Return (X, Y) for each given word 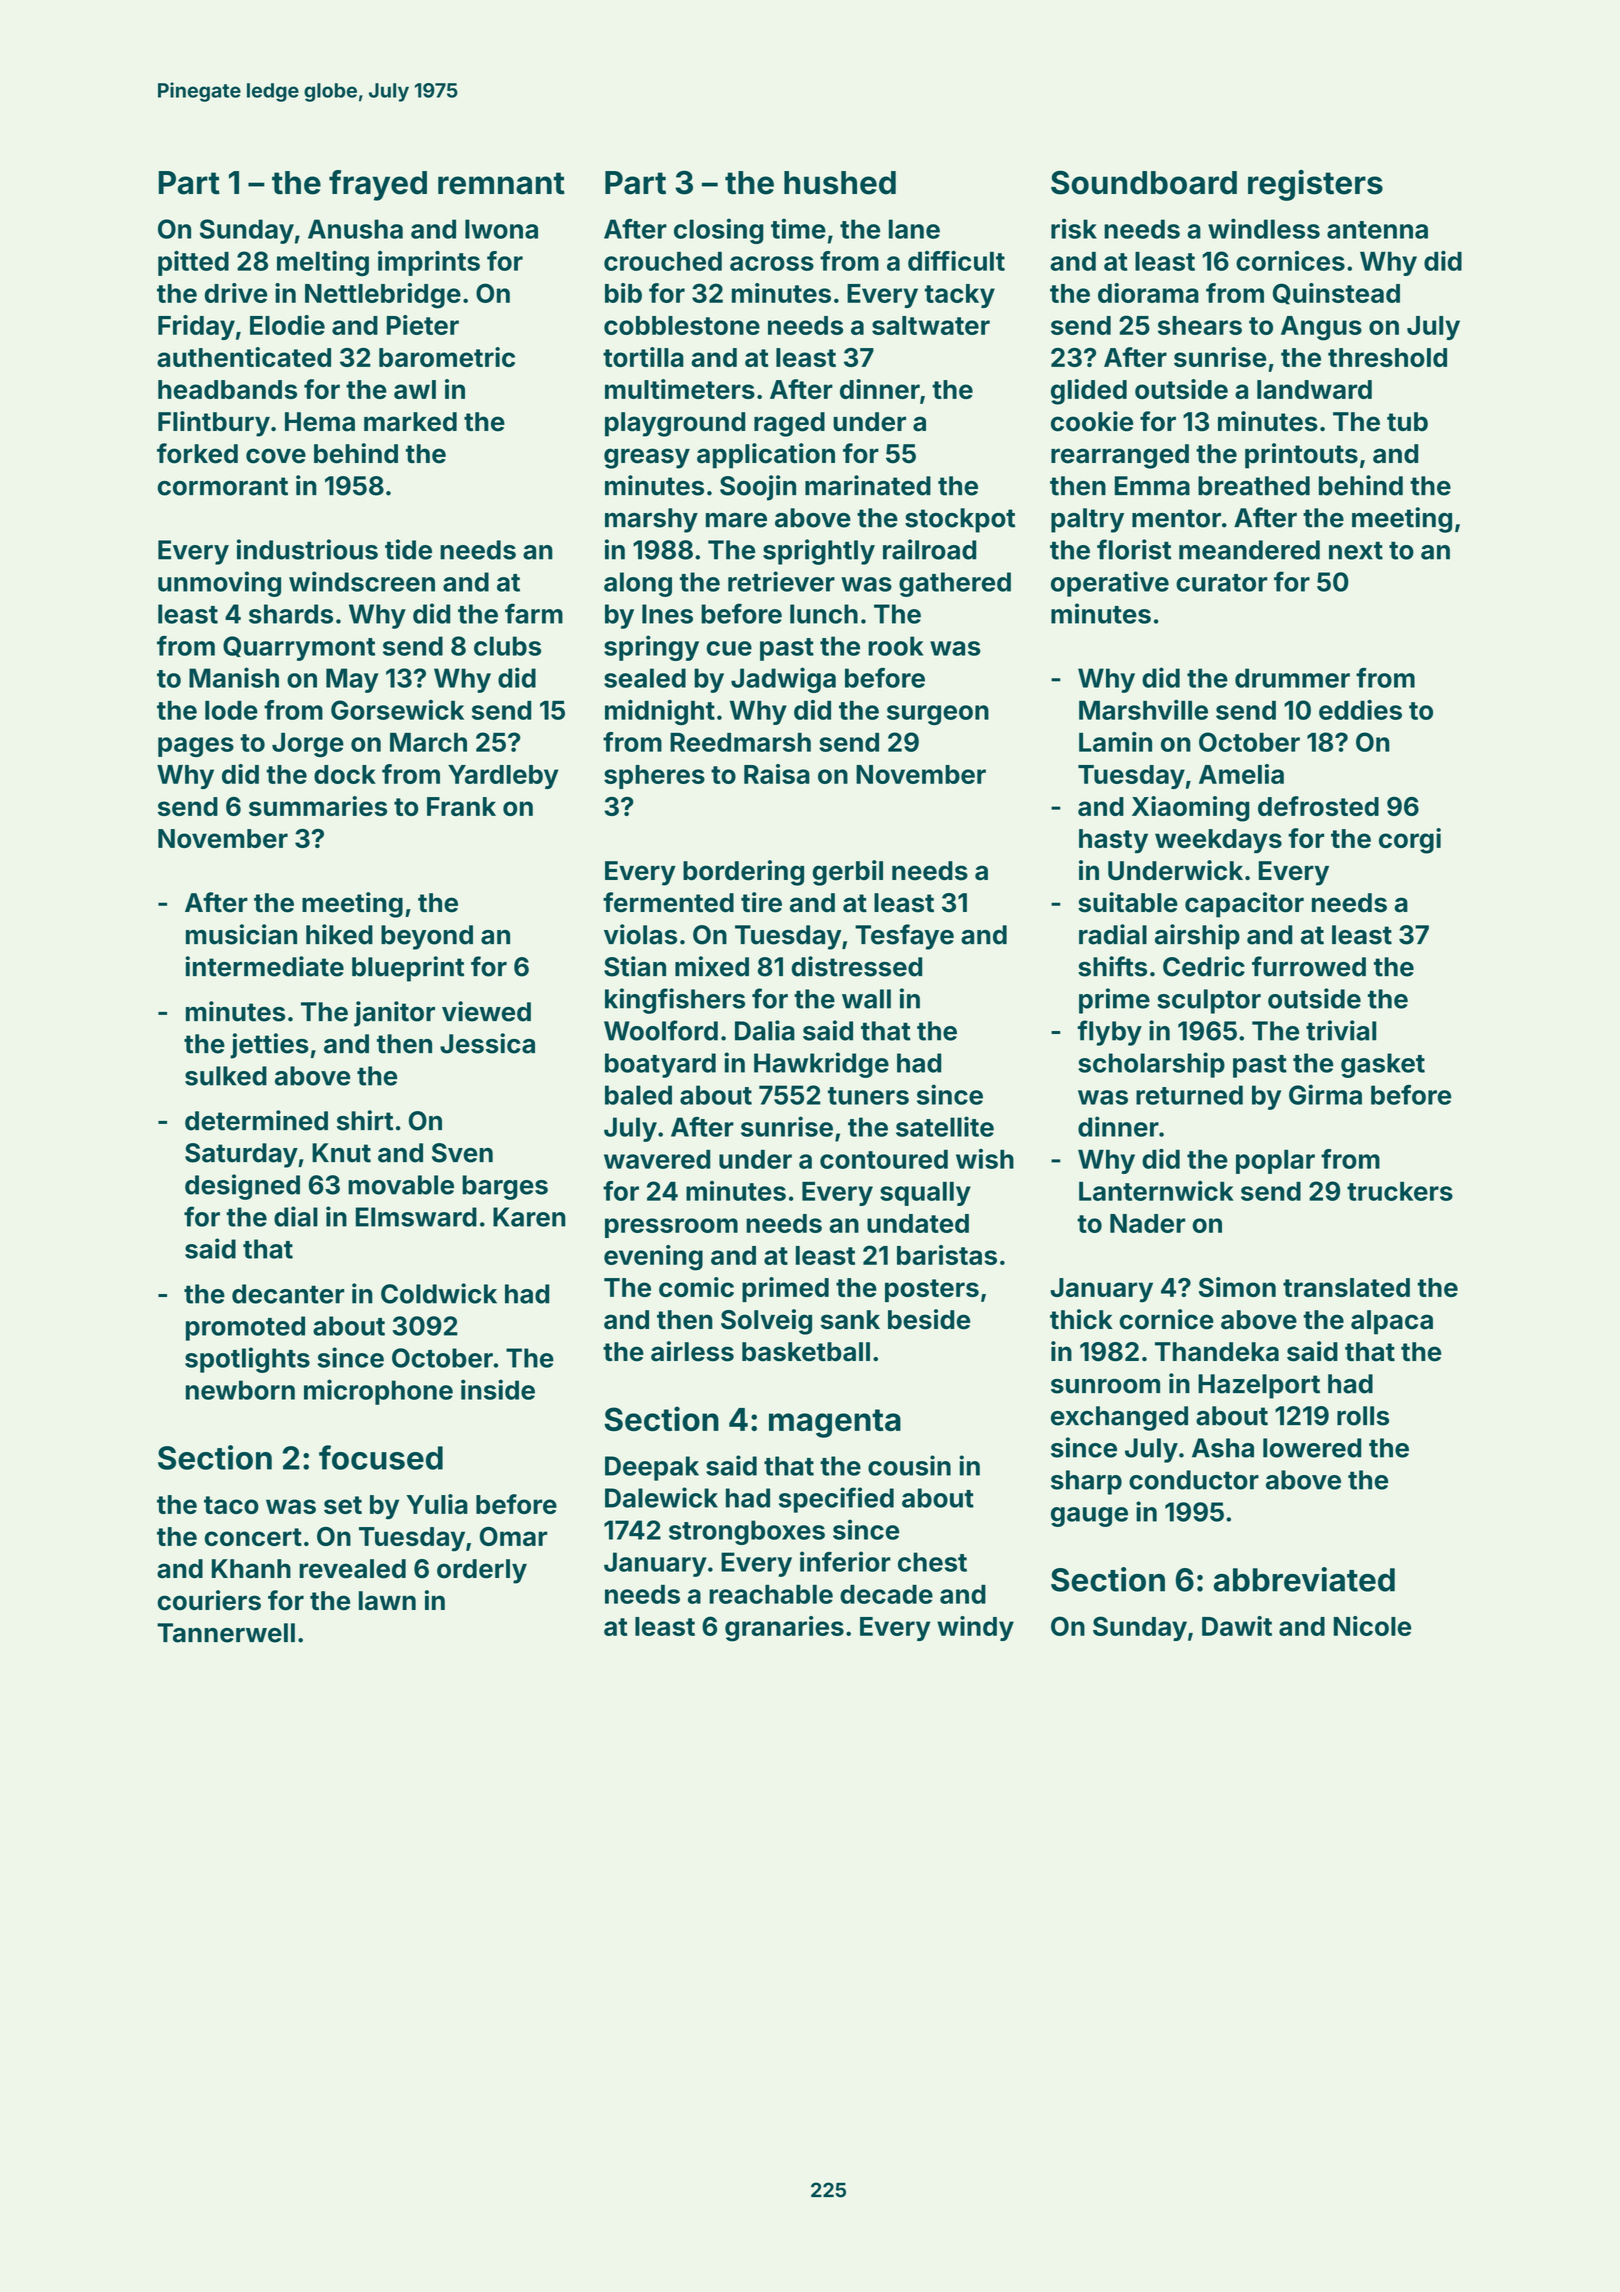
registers (1315, 185)
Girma (1325, 1094)
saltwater (931, 325)
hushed (840, 183)
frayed (378, 185)
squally (925, 1194)
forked (197, 453)
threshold (1387, 357)
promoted (245, 1328)
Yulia (437, 1504)
